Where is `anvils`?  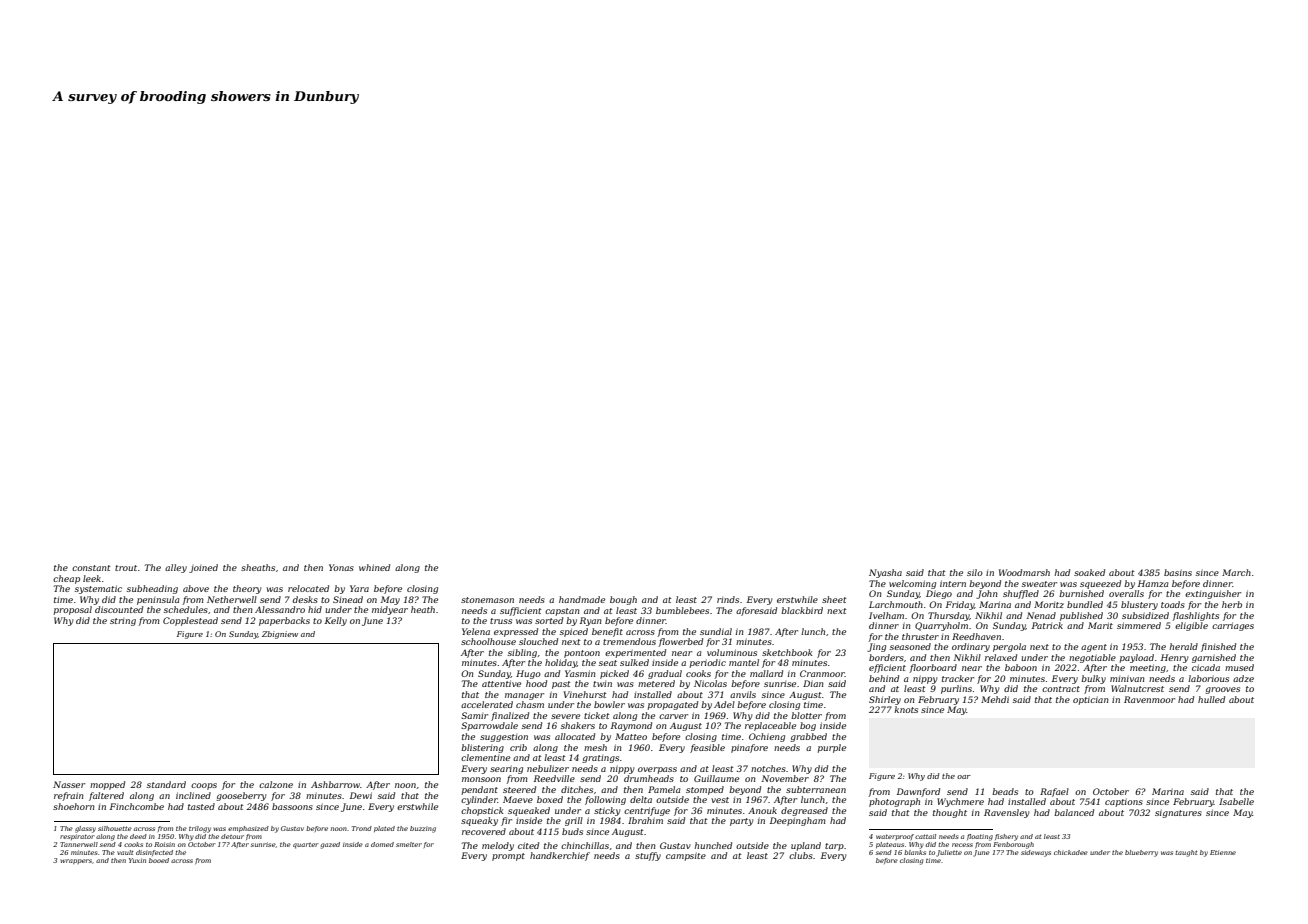
anvils is located at coordinates (743, 694).
